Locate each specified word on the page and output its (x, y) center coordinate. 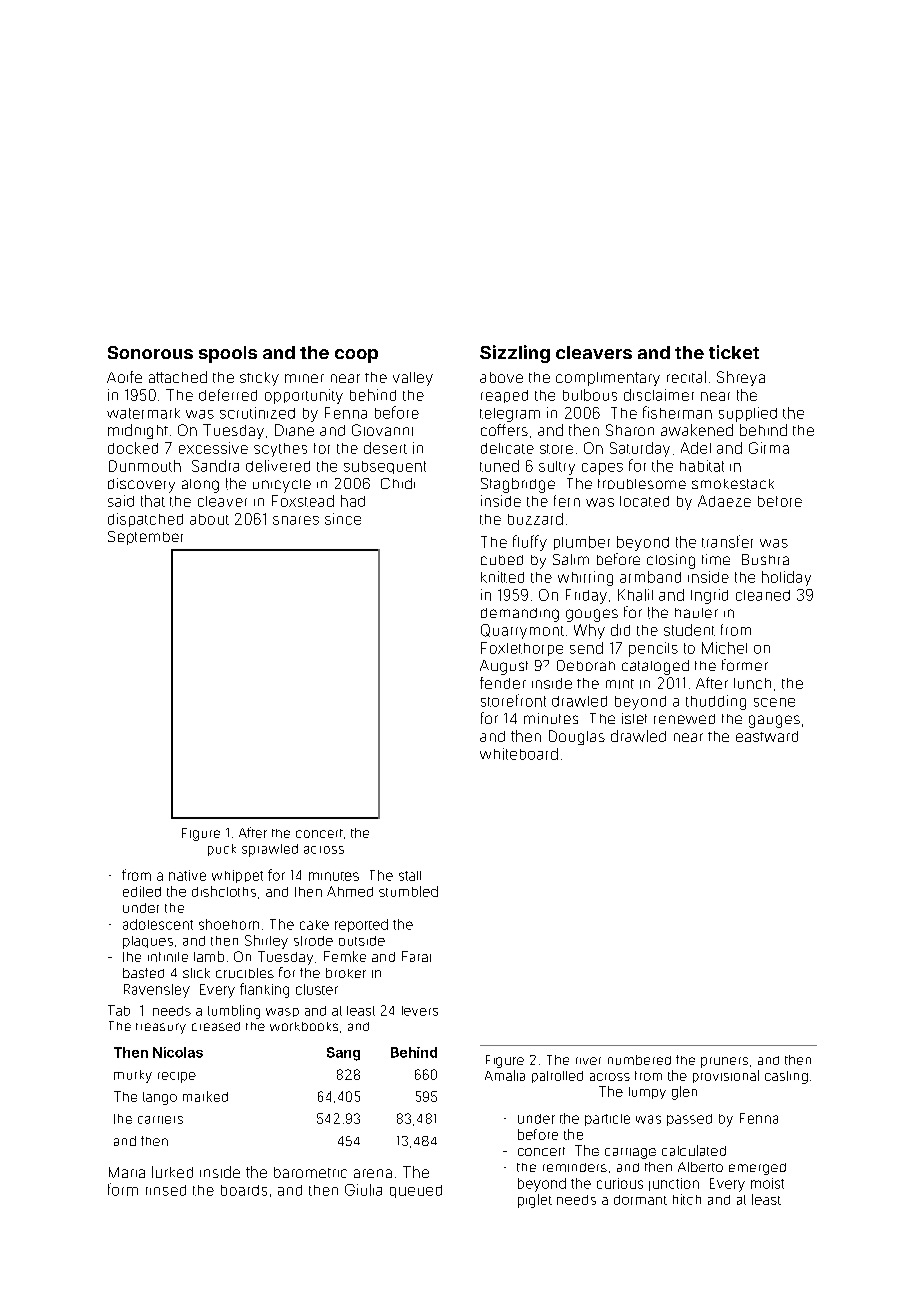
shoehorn (229, 924)
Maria (127, 1172)
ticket (734, 352)
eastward (767, 736)
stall (410, 876)
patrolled (557, 1077)
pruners (724, 1062)
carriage (630, 1153)
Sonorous (150, 352)
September (145, 538)
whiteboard (519, 754)
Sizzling (515, 354)
